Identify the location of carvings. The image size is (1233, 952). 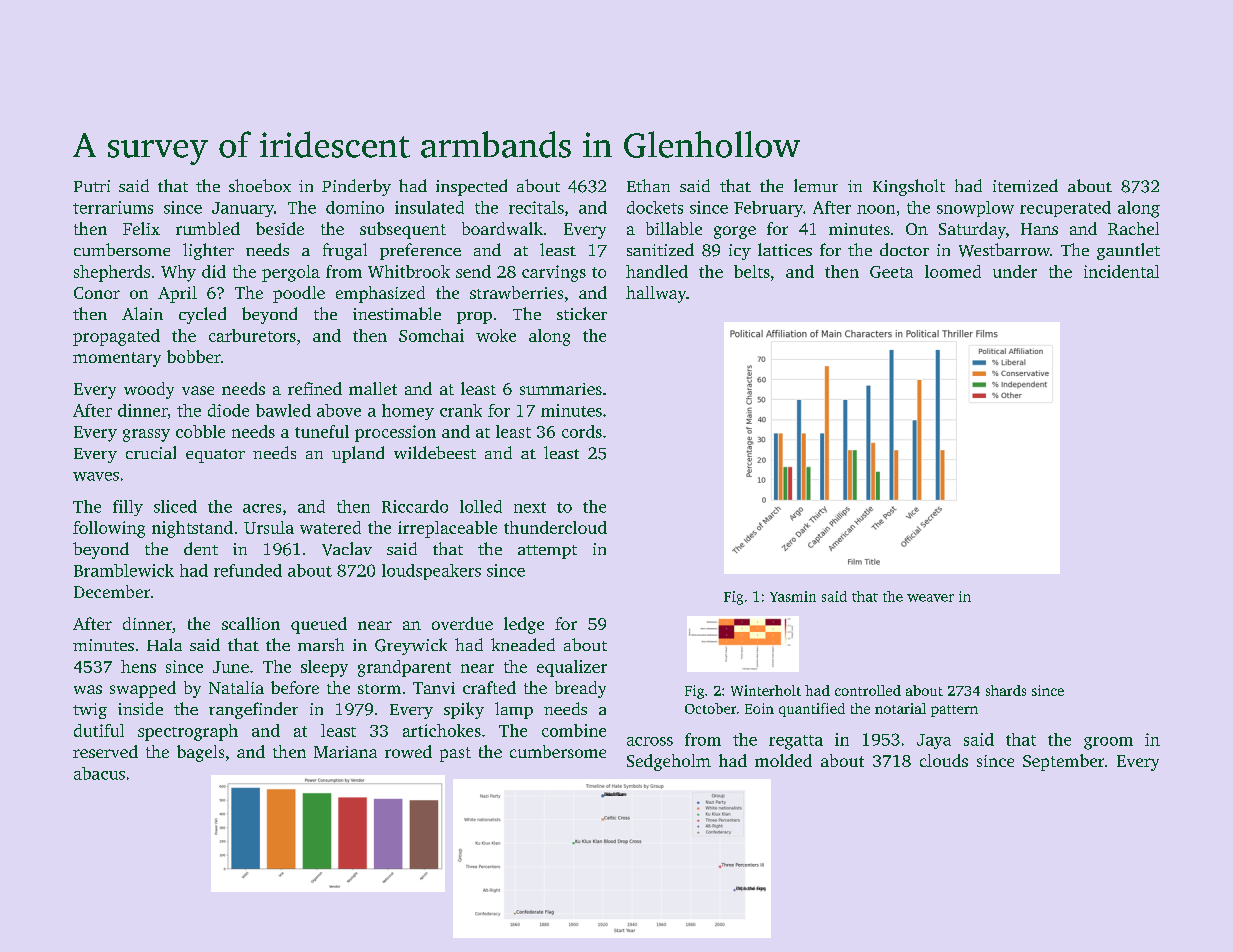
(554, 273).
